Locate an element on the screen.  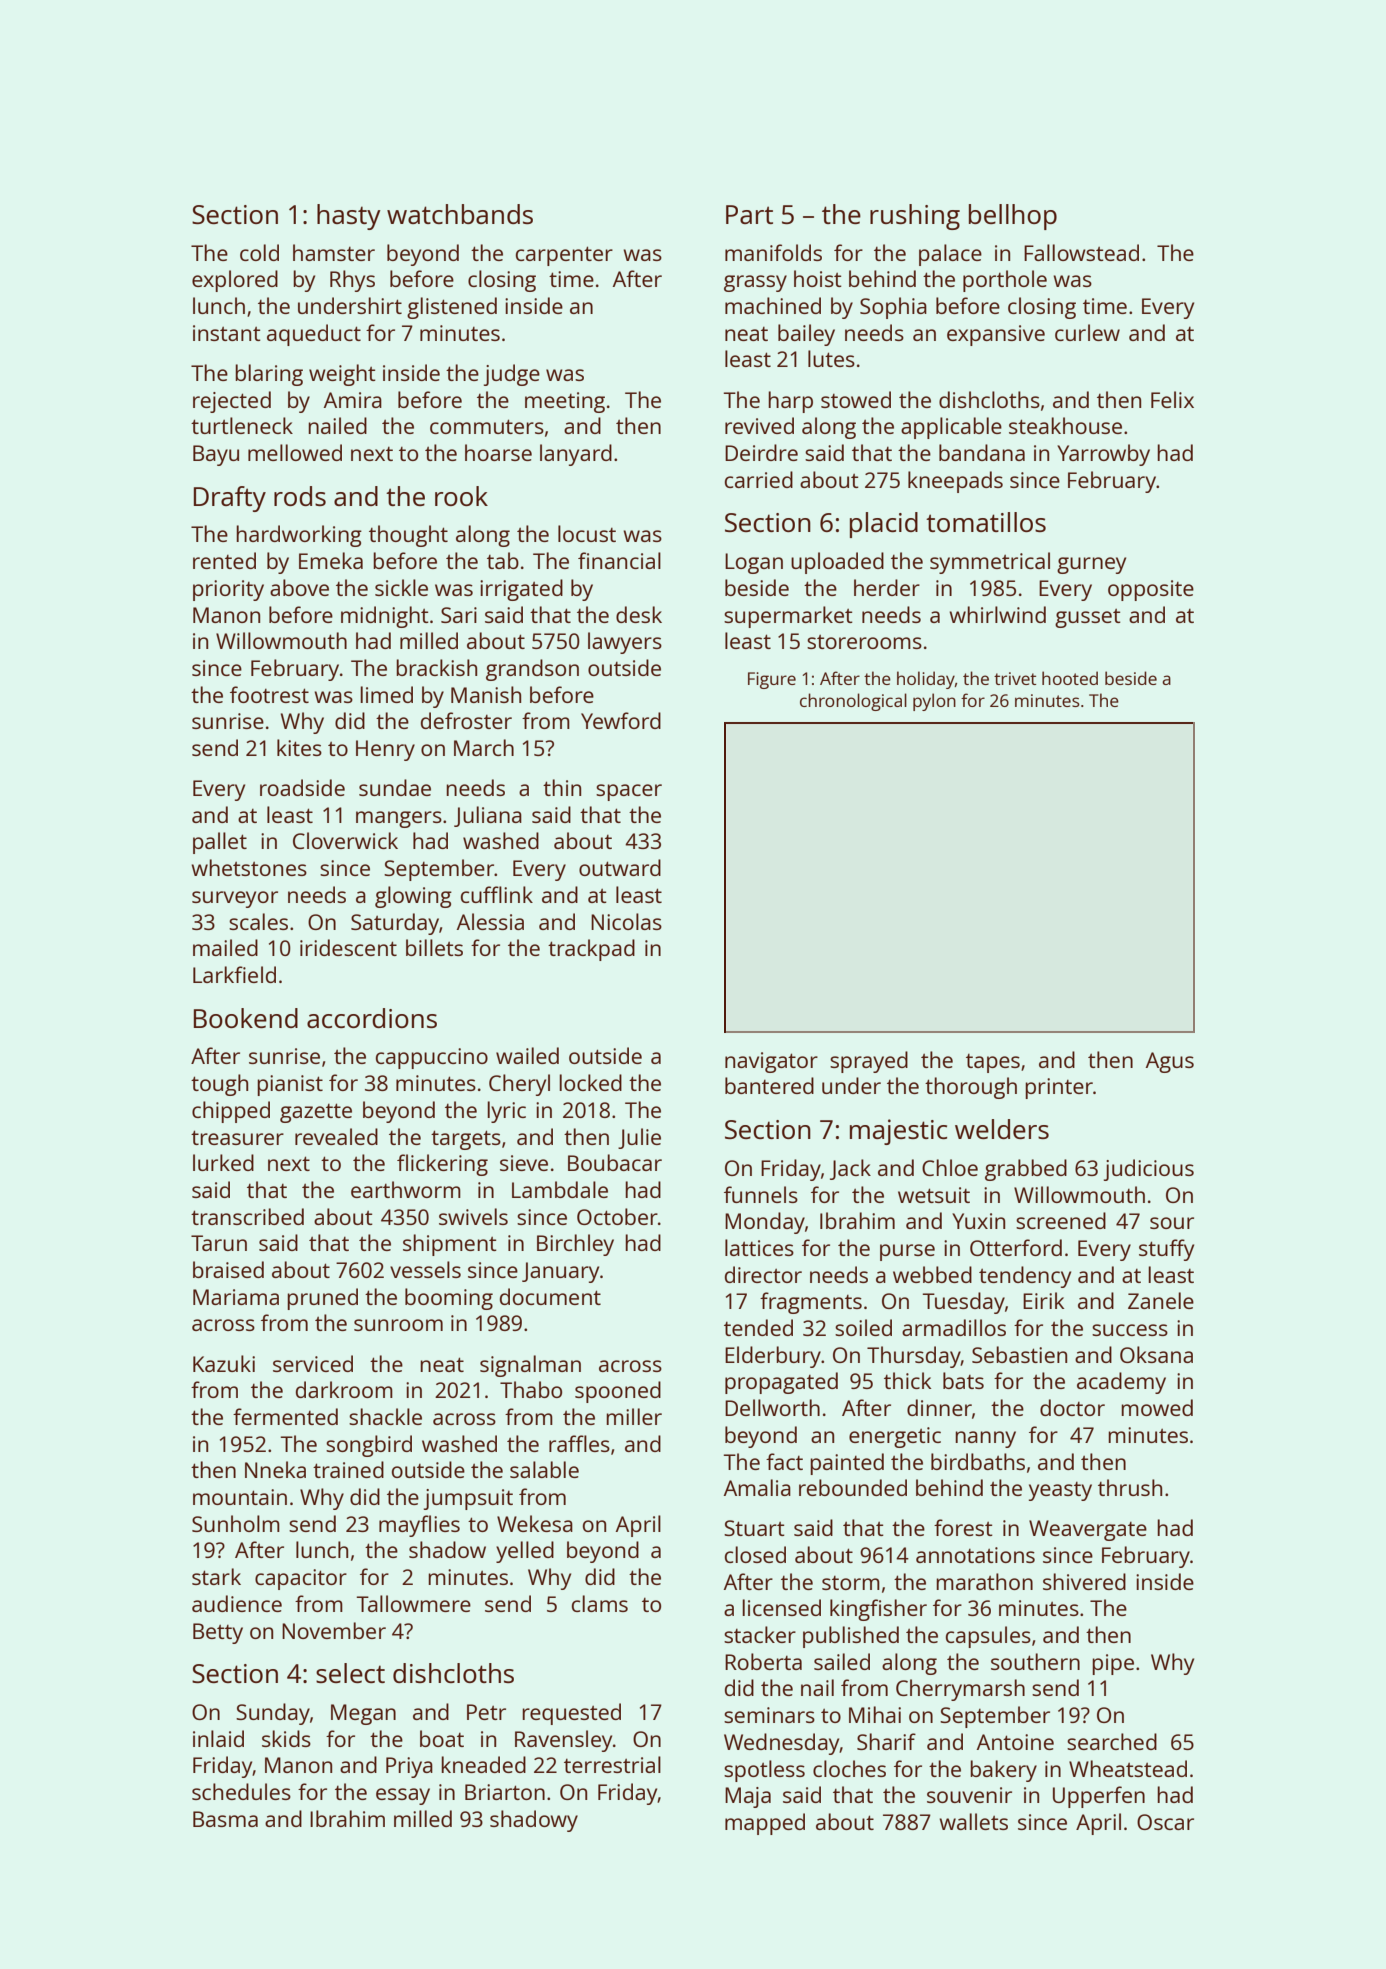
Upperfen is located at coordinates (1099, 1797).
